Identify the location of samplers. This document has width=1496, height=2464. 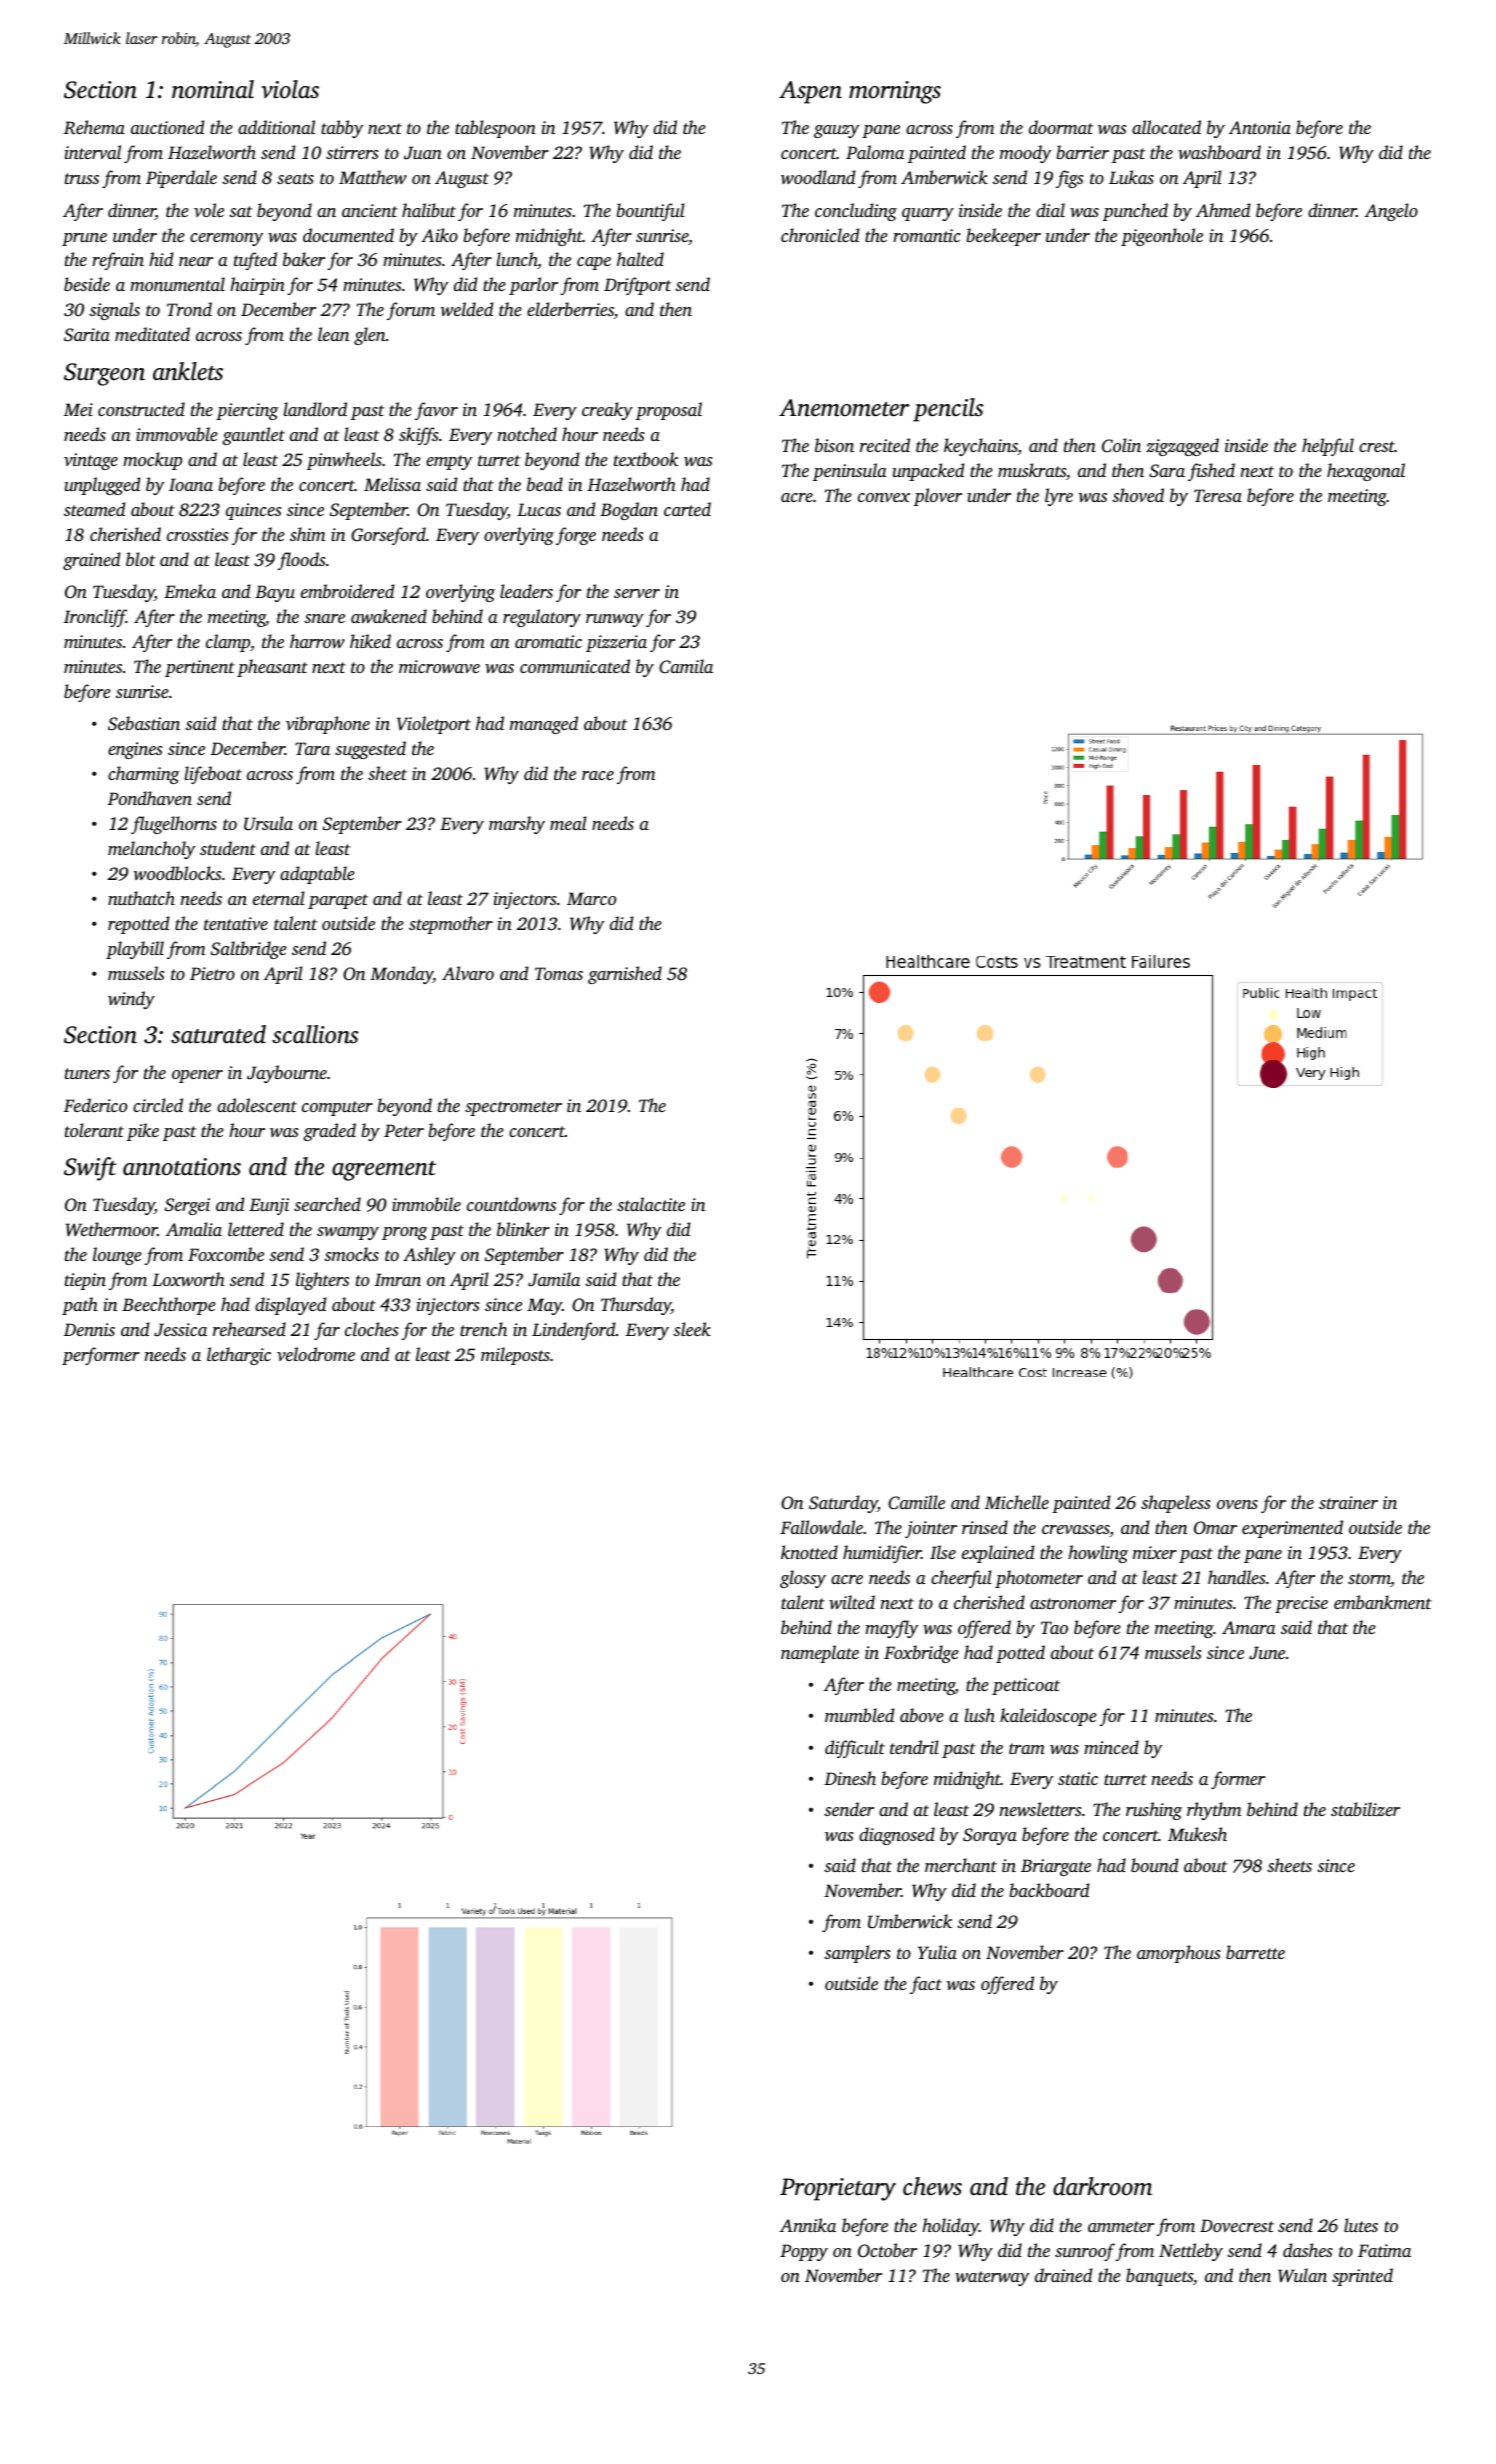
(857, 1954).
